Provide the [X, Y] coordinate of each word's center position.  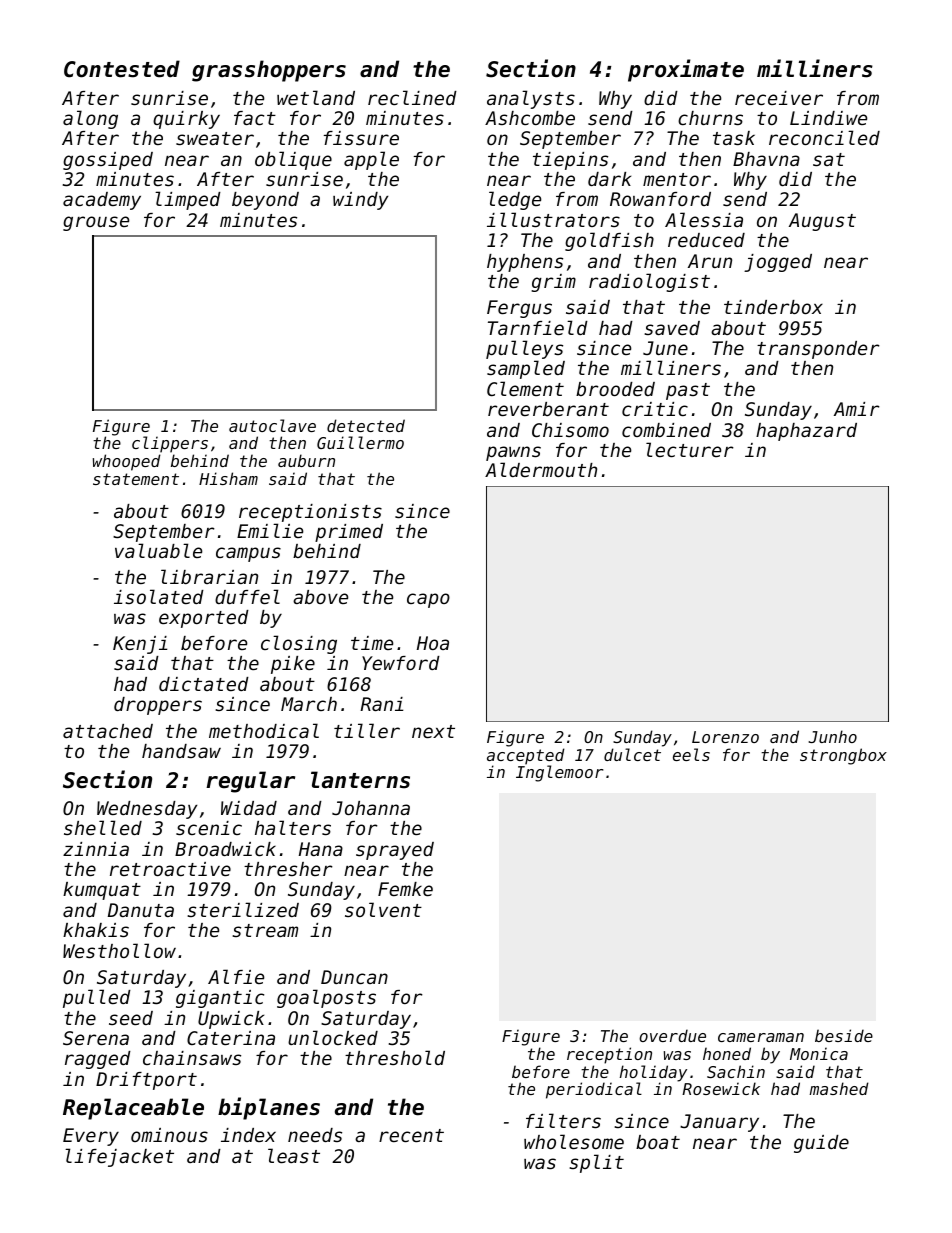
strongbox [843, 756]
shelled [103, 827]
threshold [395, 1057]
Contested [122, 69]
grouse [96, 223]
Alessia [704, 219]
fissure [361, 138]
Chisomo [570, 430]
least [294, 1155]
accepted [526, 756]
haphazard [806, 432]
